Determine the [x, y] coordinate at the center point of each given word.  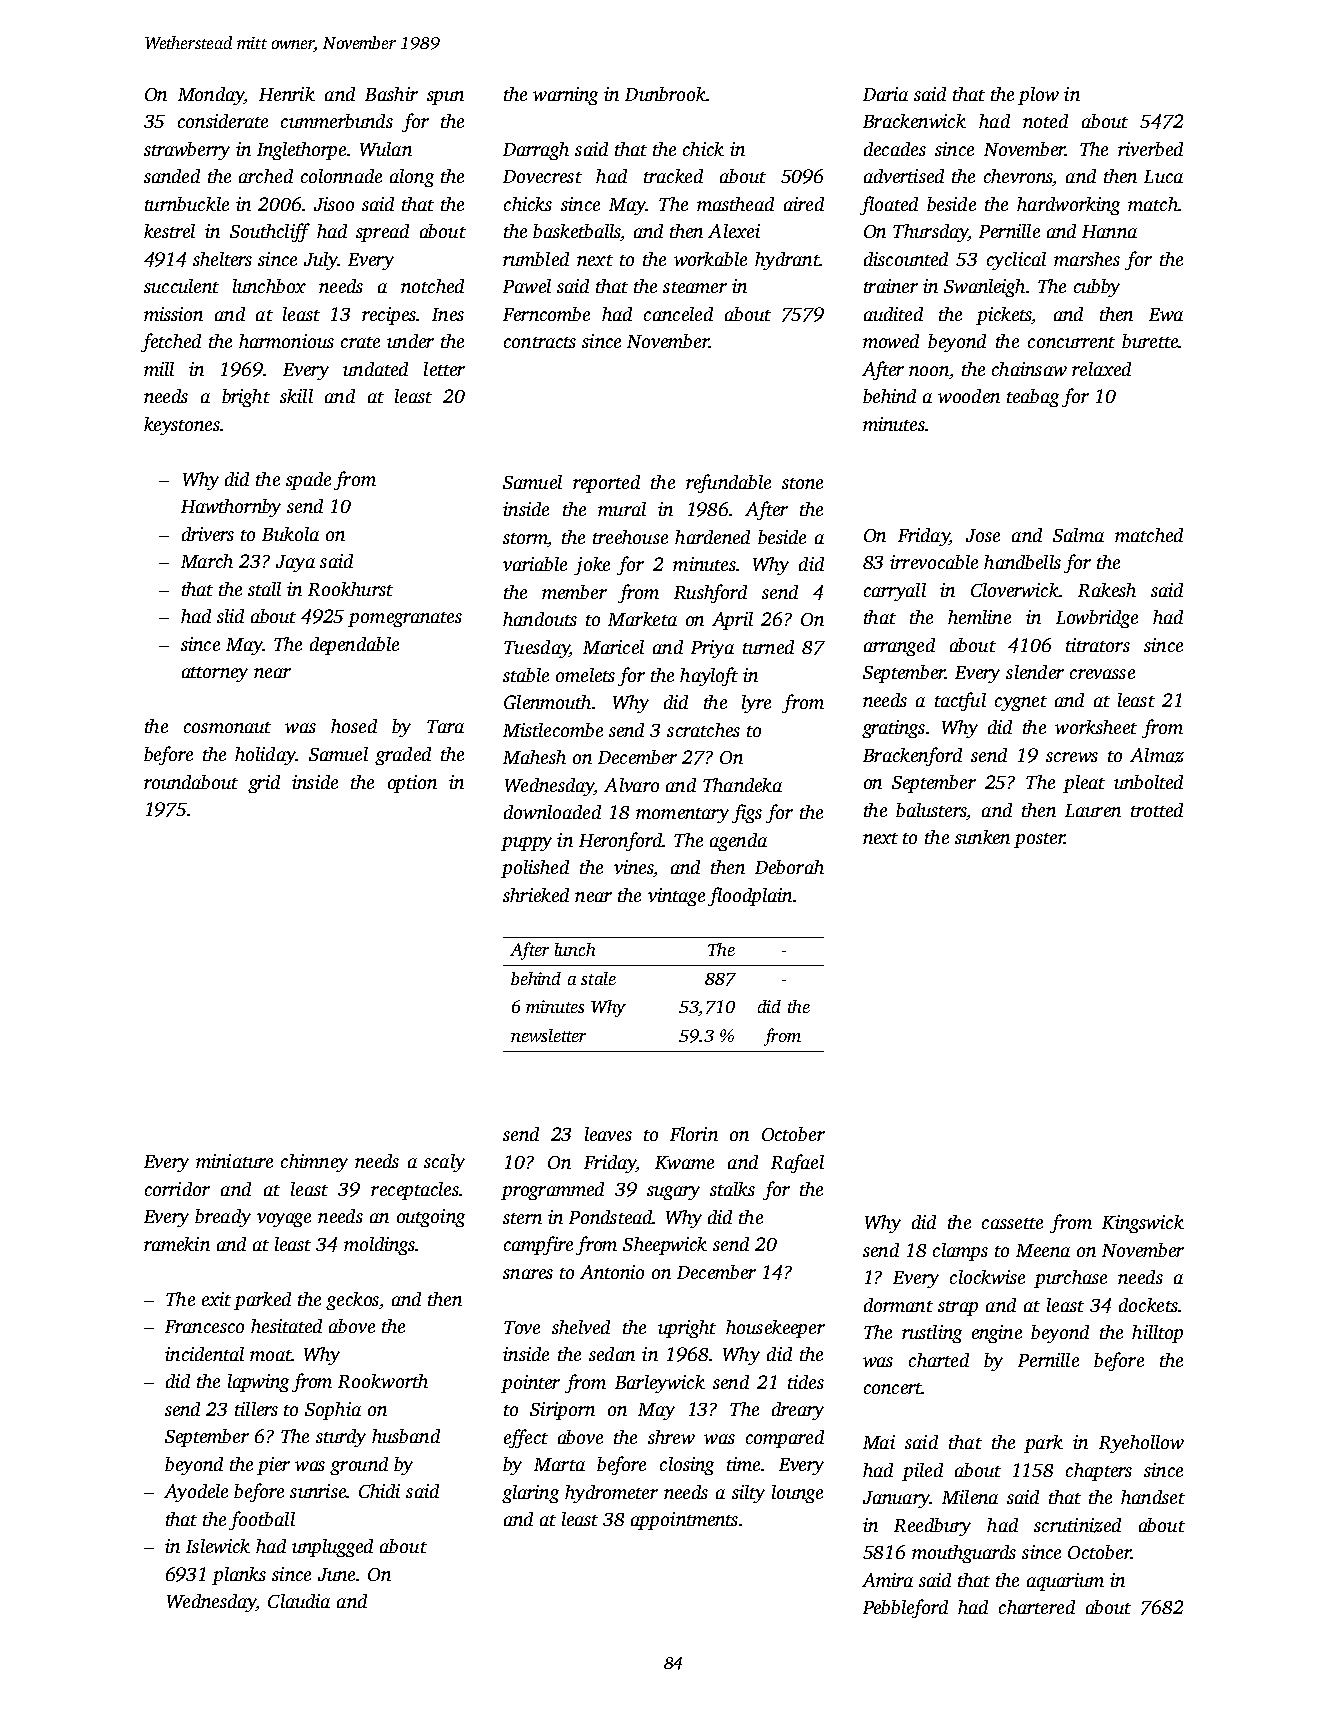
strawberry [187, 151]
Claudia [299, 1601]
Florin [694, 1134]
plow [1038, 96]
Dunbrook [665, 94]
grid [264, 784]
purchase [1070, 1279]
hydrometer [611, 1494]
